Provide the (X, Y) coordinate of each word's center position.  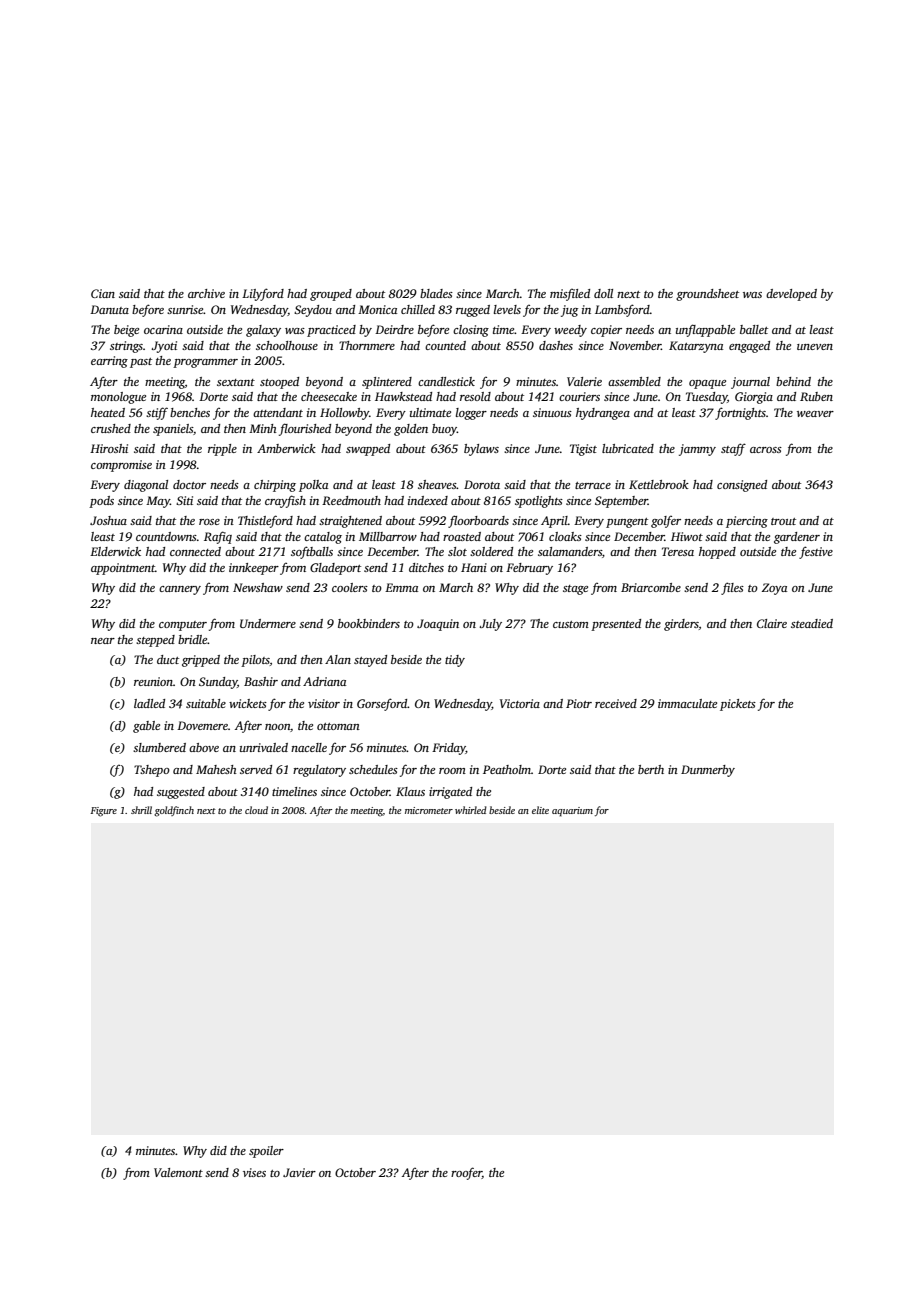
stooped (279, 383)
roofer (466, 1173)
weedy (570, 331)
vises (254, 1172)
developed (791, 295)
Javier (299, 1172)
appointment (123, 569)
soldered (491, 551)
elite (540, 810)
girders (681, 625)
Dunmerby (708, 771)
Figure (103, 812)
